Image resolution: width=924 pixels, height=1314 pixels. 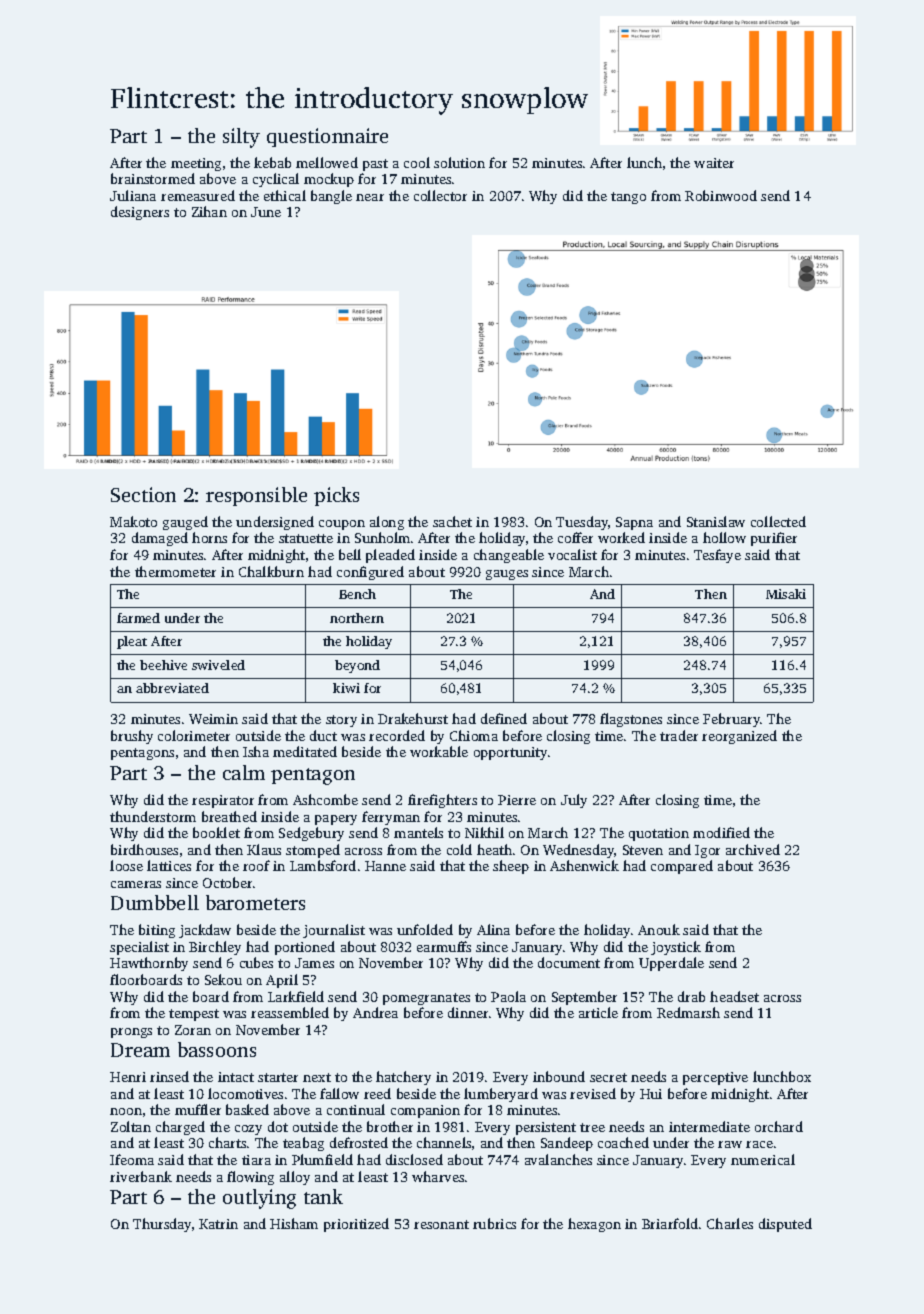 What do you see at coordinates (714, 163) in the document?
I see `waiter` at bounding box center [714, 163].
